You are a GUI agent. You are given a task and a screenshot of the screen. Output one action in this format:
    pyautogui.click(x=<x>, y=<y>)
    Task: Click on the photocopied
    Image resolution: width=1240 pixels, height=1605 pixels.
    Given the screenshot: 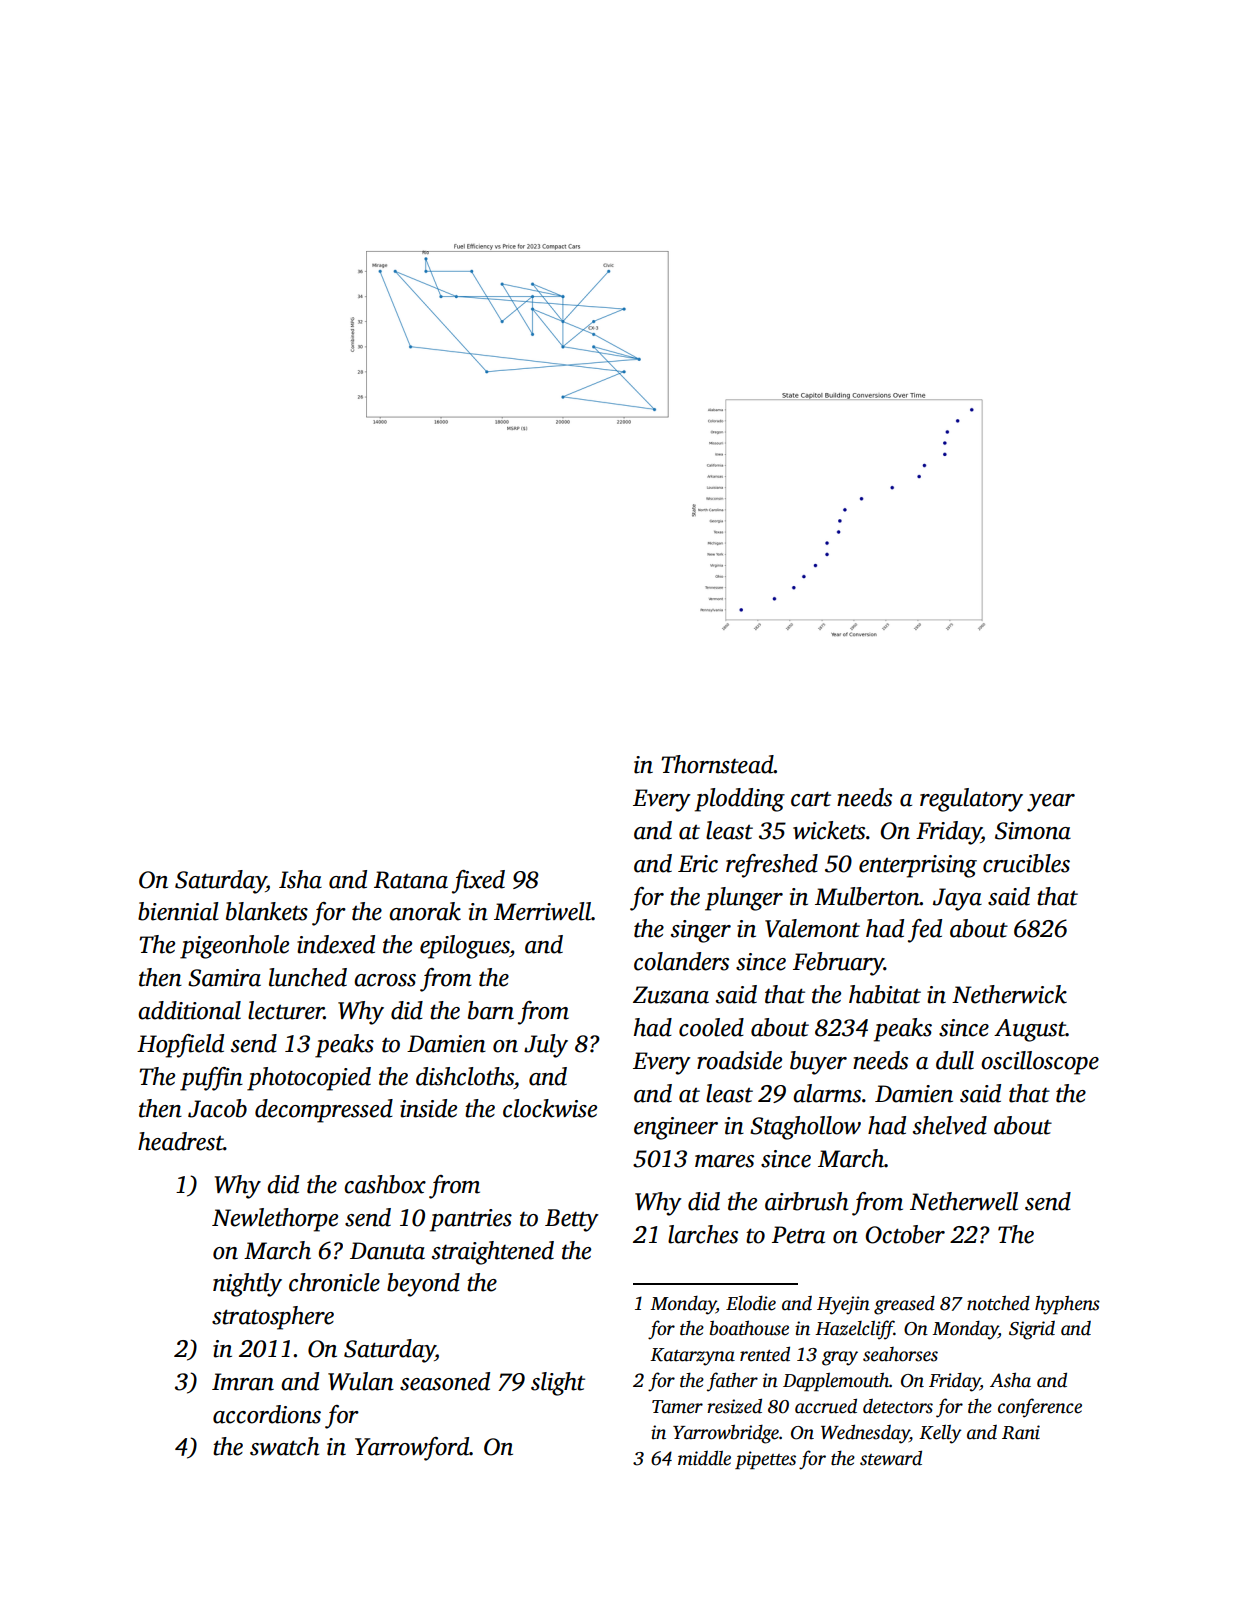 What is the action you would take?
    pyautogui.click(x=309, y=1079)
